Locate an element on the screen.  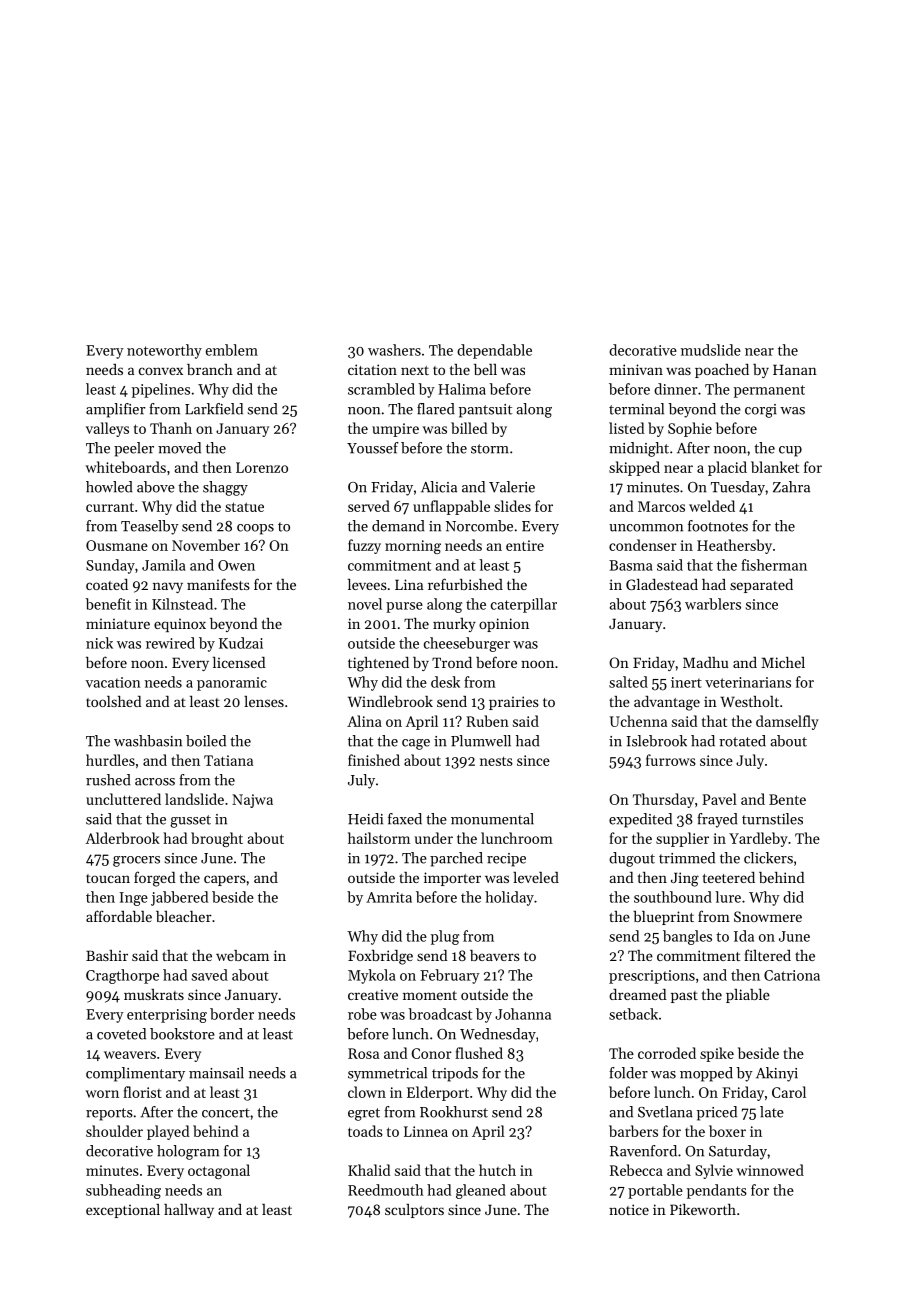
grocers is located at coordinates (136, 861).
